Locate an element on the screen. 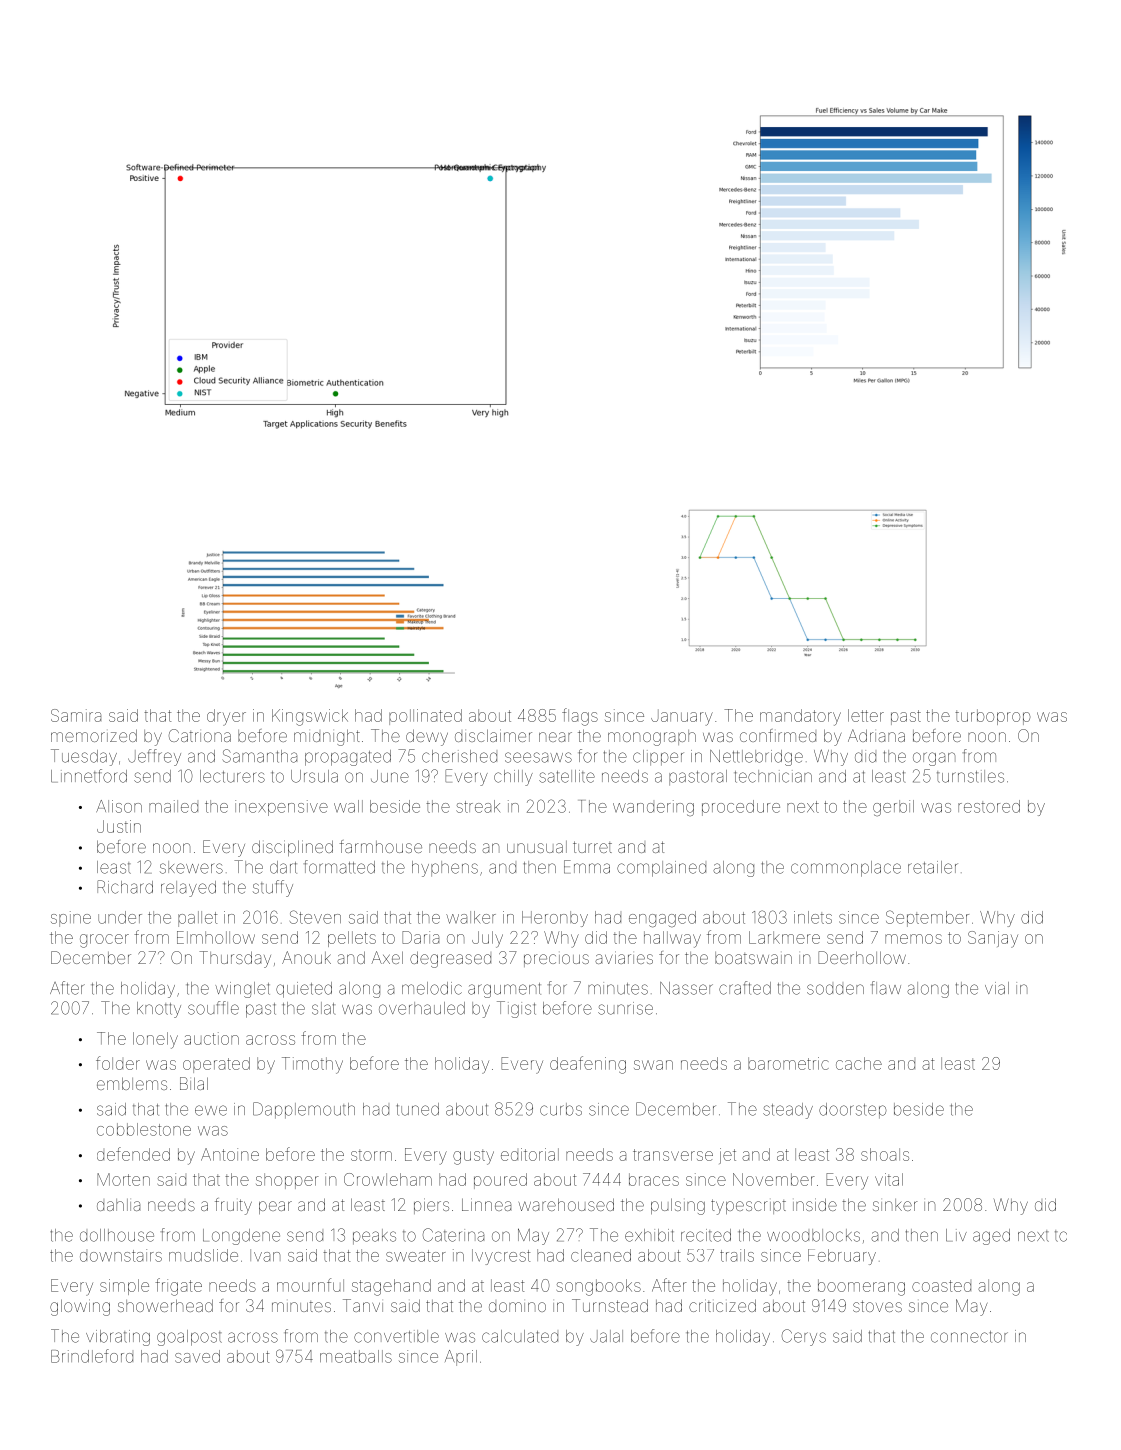 This screenshot has width=1121, height=1450. cherished is located at coordinates (459, 756).
